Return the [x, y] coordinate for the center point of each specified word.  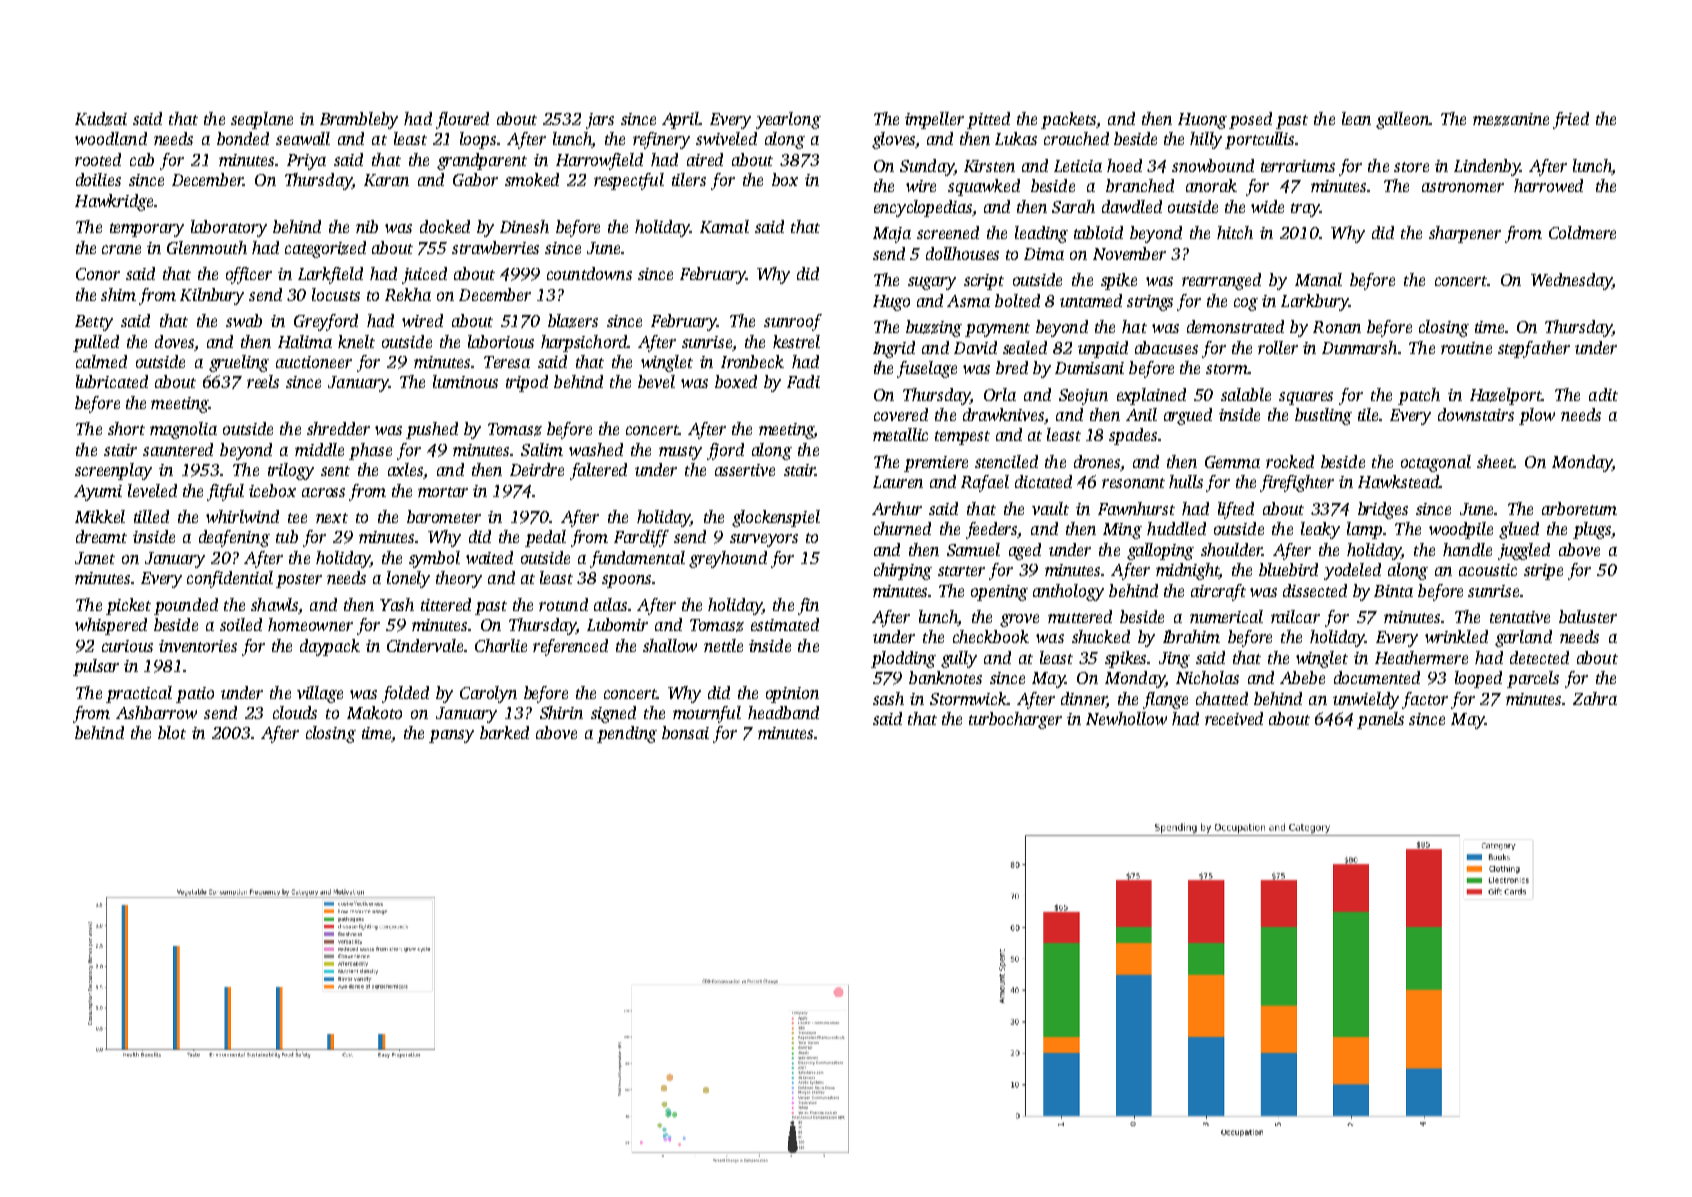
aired [705, 159]
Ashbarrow [156, 712]
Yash [397, 604]
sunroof [793, 322]
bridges [1383, 510]
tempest [962, 438]
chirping [903, 571]
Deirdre [537, 469]
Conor [98, 274]
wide [1267, 206]
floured [462, 120]
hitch [1235, 232]
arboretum [1579, 508]
